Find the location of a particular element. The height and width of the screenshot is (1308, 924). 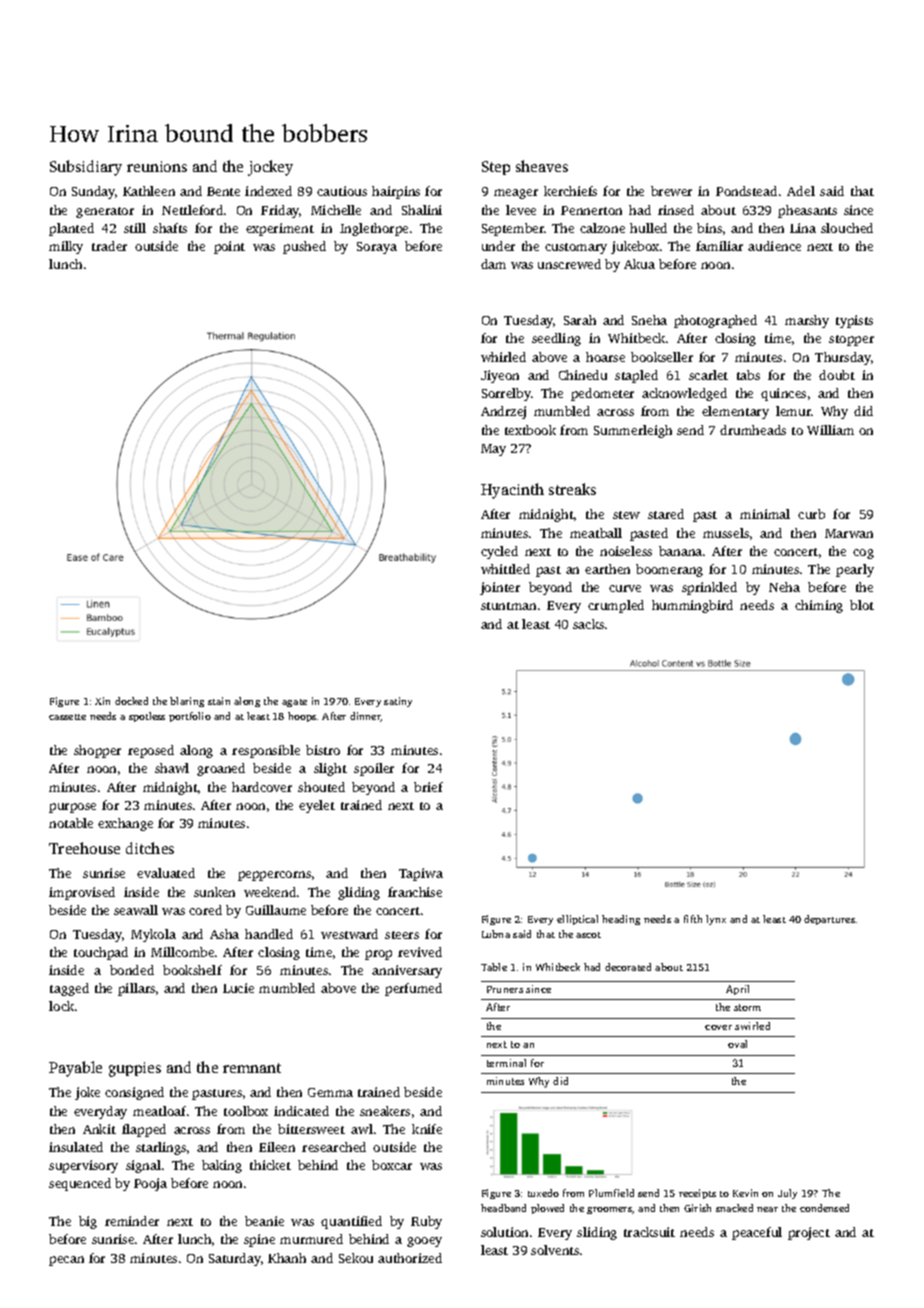

stuntman is located at coordinates (508, 606).
